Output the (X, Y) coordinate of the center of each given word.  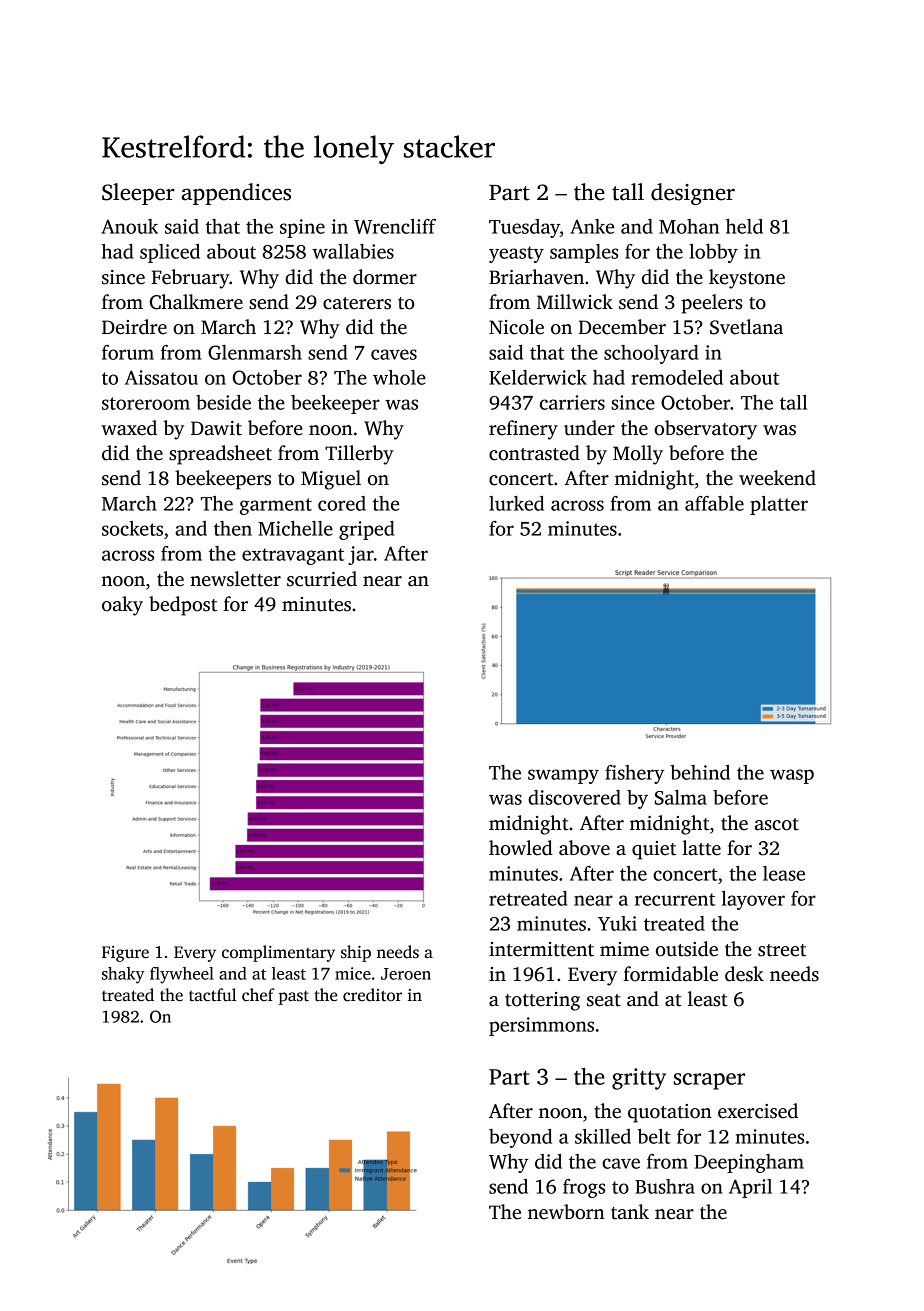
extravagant (293, 556)
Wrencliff (395, 226)
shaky (123, 975)
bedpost (183, 606)
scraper (709, 1081)
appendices (236, 194)
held (744, 226)
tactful (212, 995)
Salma (681, 797)
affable (714, 503)
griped (366, 530)
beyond (520, 1138)
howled (521, 848)
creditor (372, 995)
